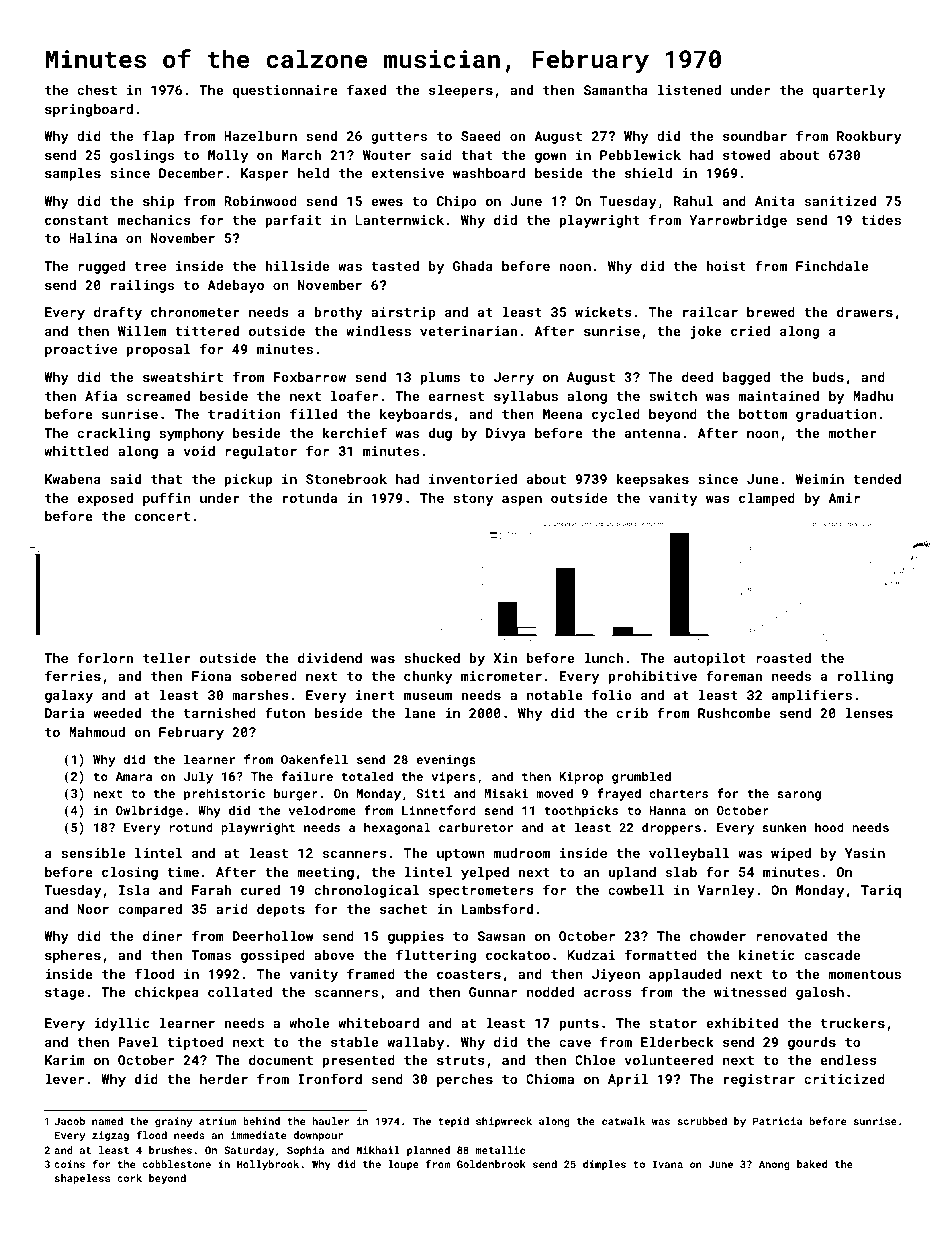  I want to click on truckers, so click(853, 1023).
